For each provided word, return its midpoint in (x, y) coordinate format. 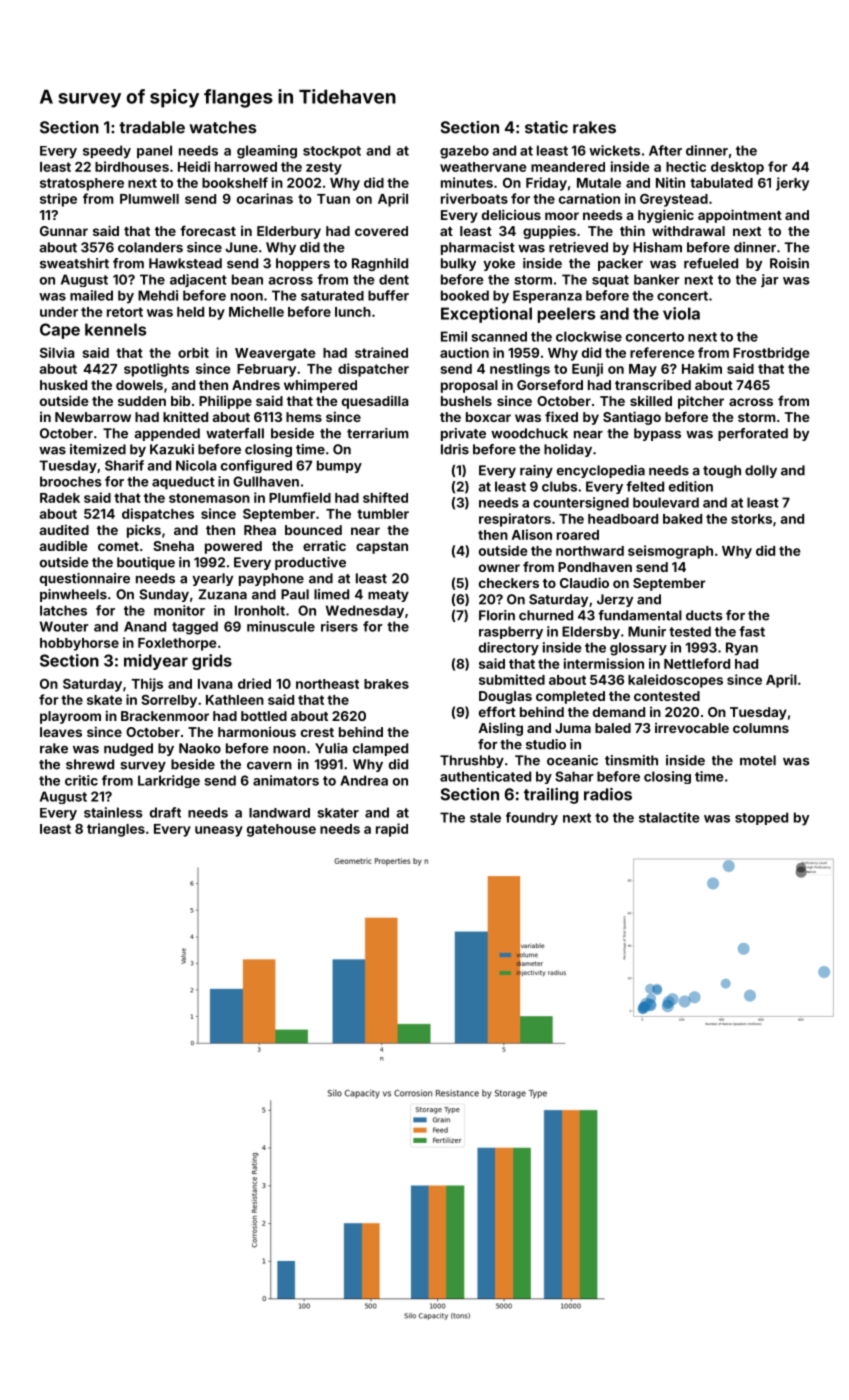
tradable (152, 127)
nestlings (520, 370)
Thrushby (472, 761)
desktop (737, 168)
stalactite (669, 817)
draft (165, 812)
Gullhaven (266, 481)
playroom (70, 717)
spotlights (156, 370)
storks (751, 519)
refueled (711, 263)
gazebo (464, 152)
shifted (385, 497)
